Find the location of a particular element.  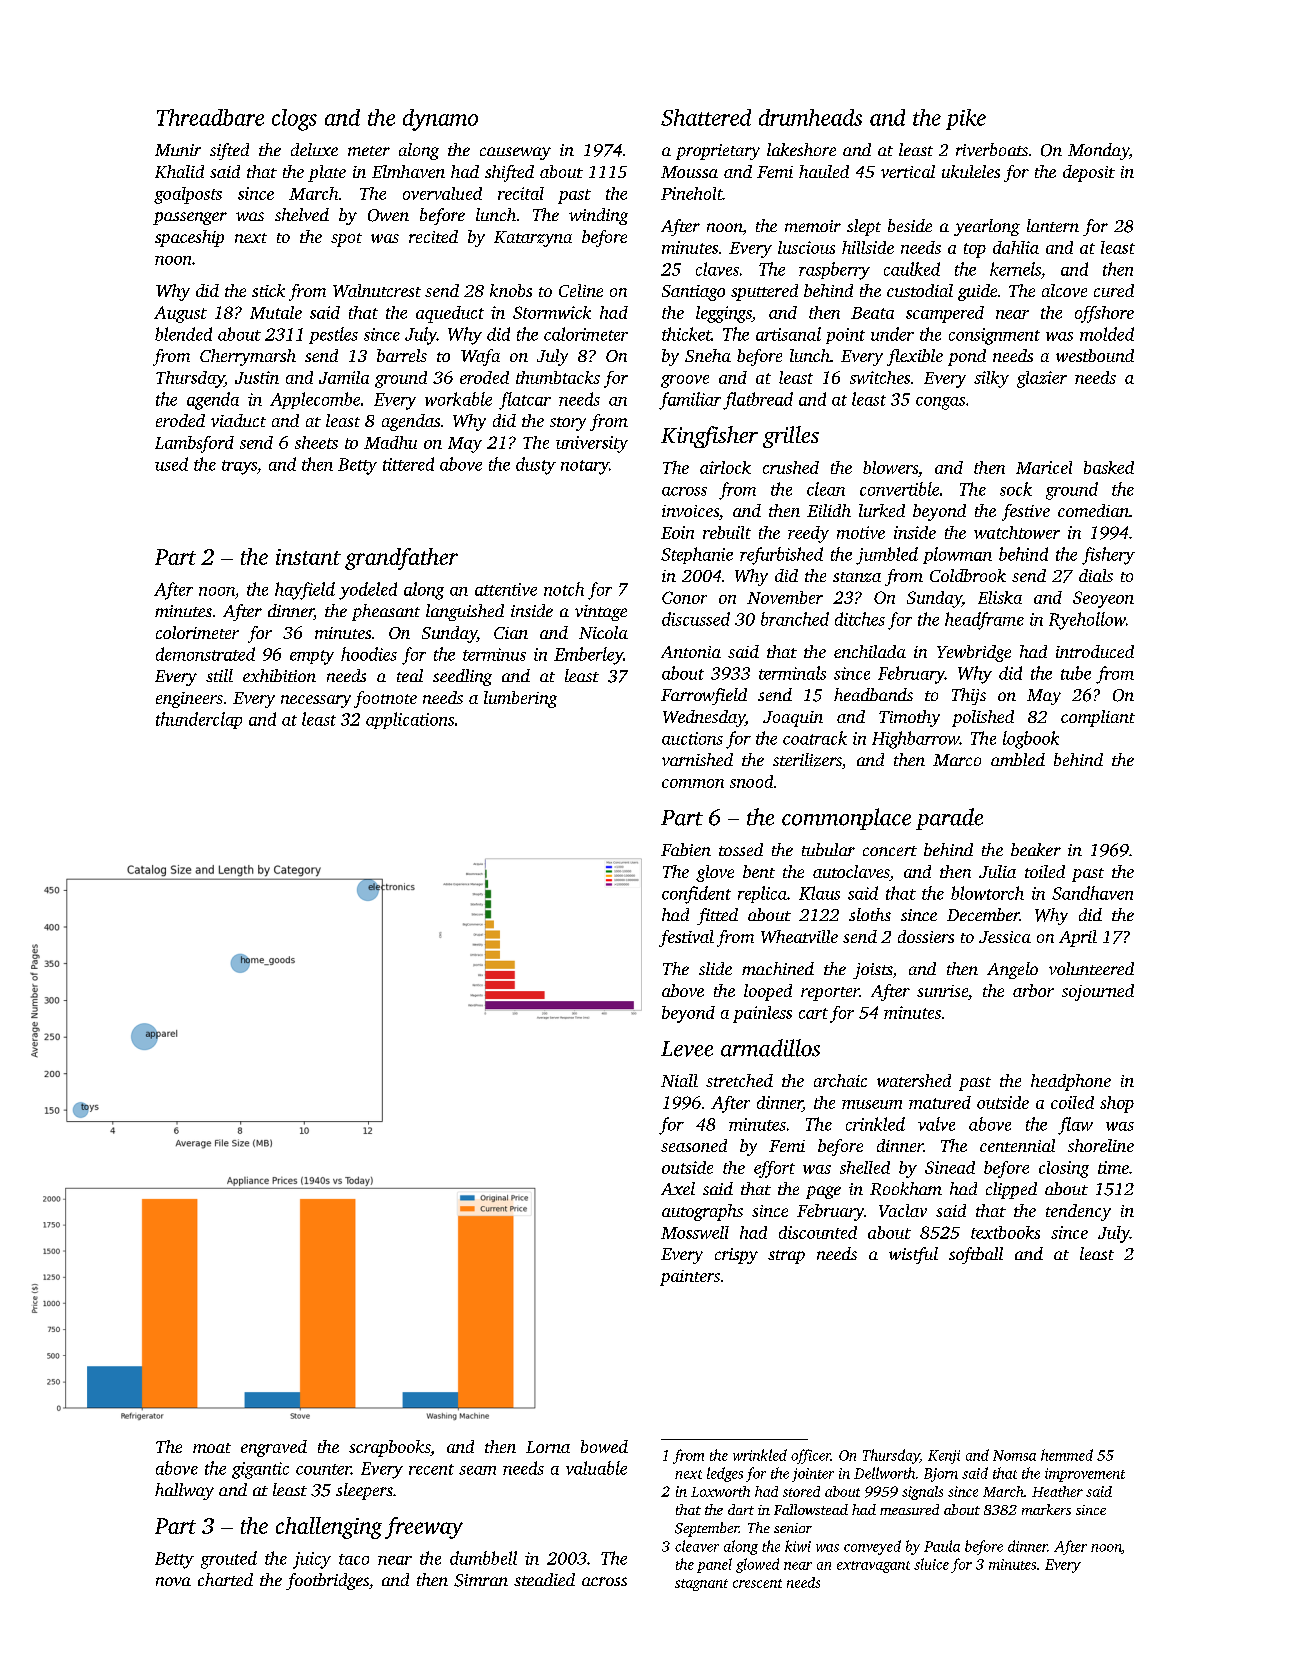

dusty is located at coordinates (536, 466).
